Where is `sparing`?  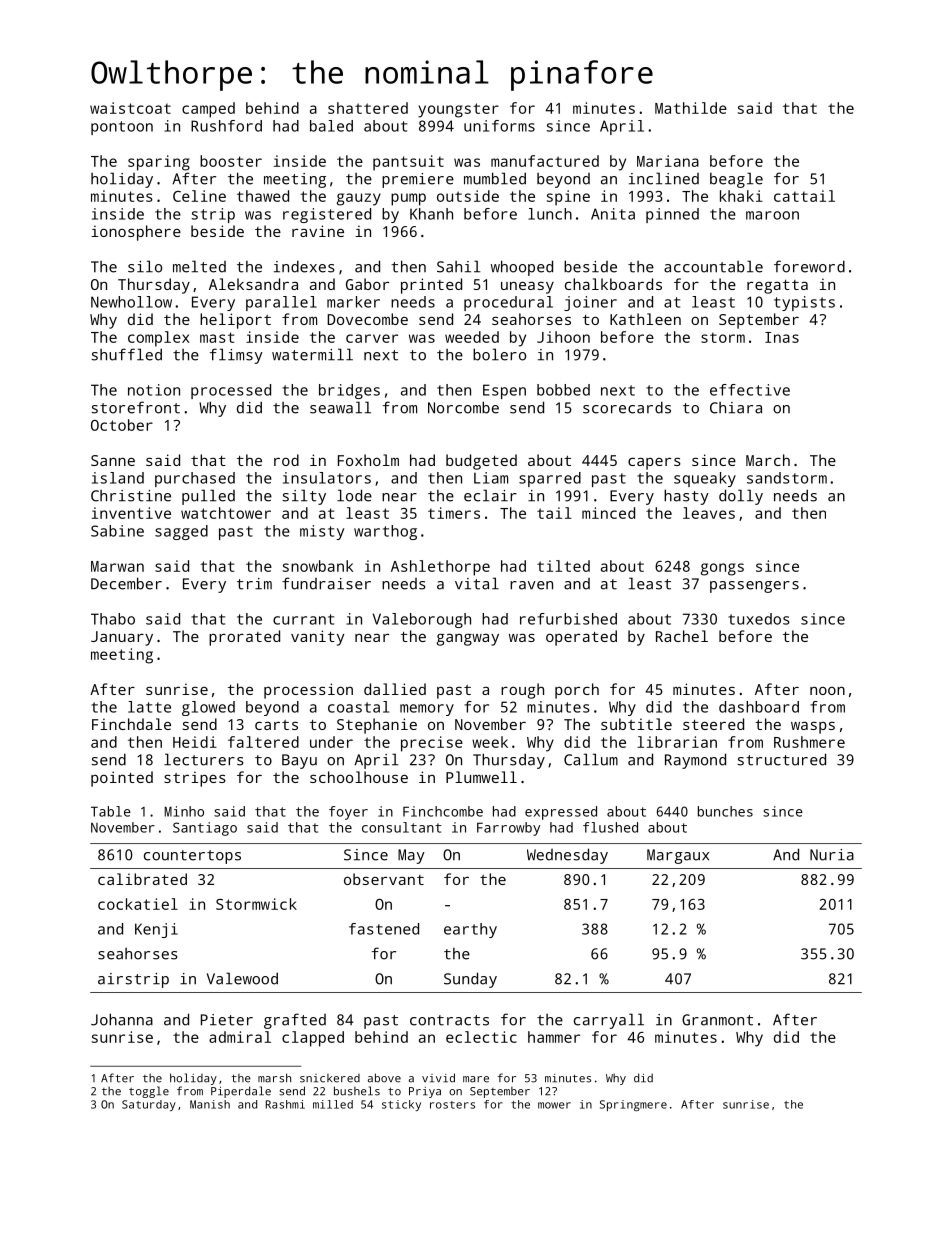
sparing is located at coordinates (159, 163).
